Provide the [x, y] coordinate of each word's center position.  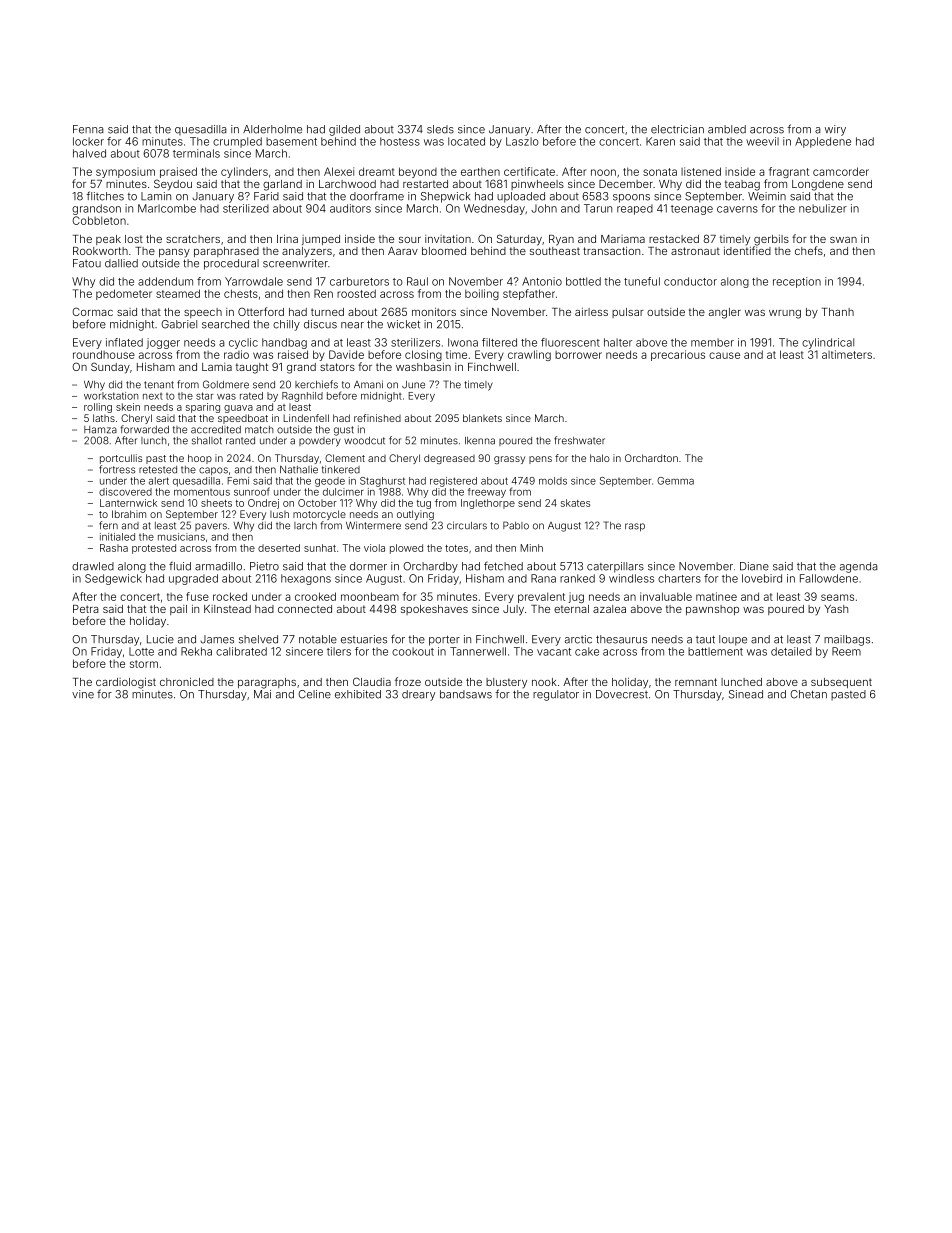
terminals [196, 153]
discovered [125, 492]
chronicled [187, 682]
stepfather [529, 294]
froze [408, 681]
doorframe [377, 196]
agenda [859, 567]
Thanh [838, 312]
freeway [487, 493]
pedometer [124, 294]
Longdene [818, 185]
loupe [733, 640]
